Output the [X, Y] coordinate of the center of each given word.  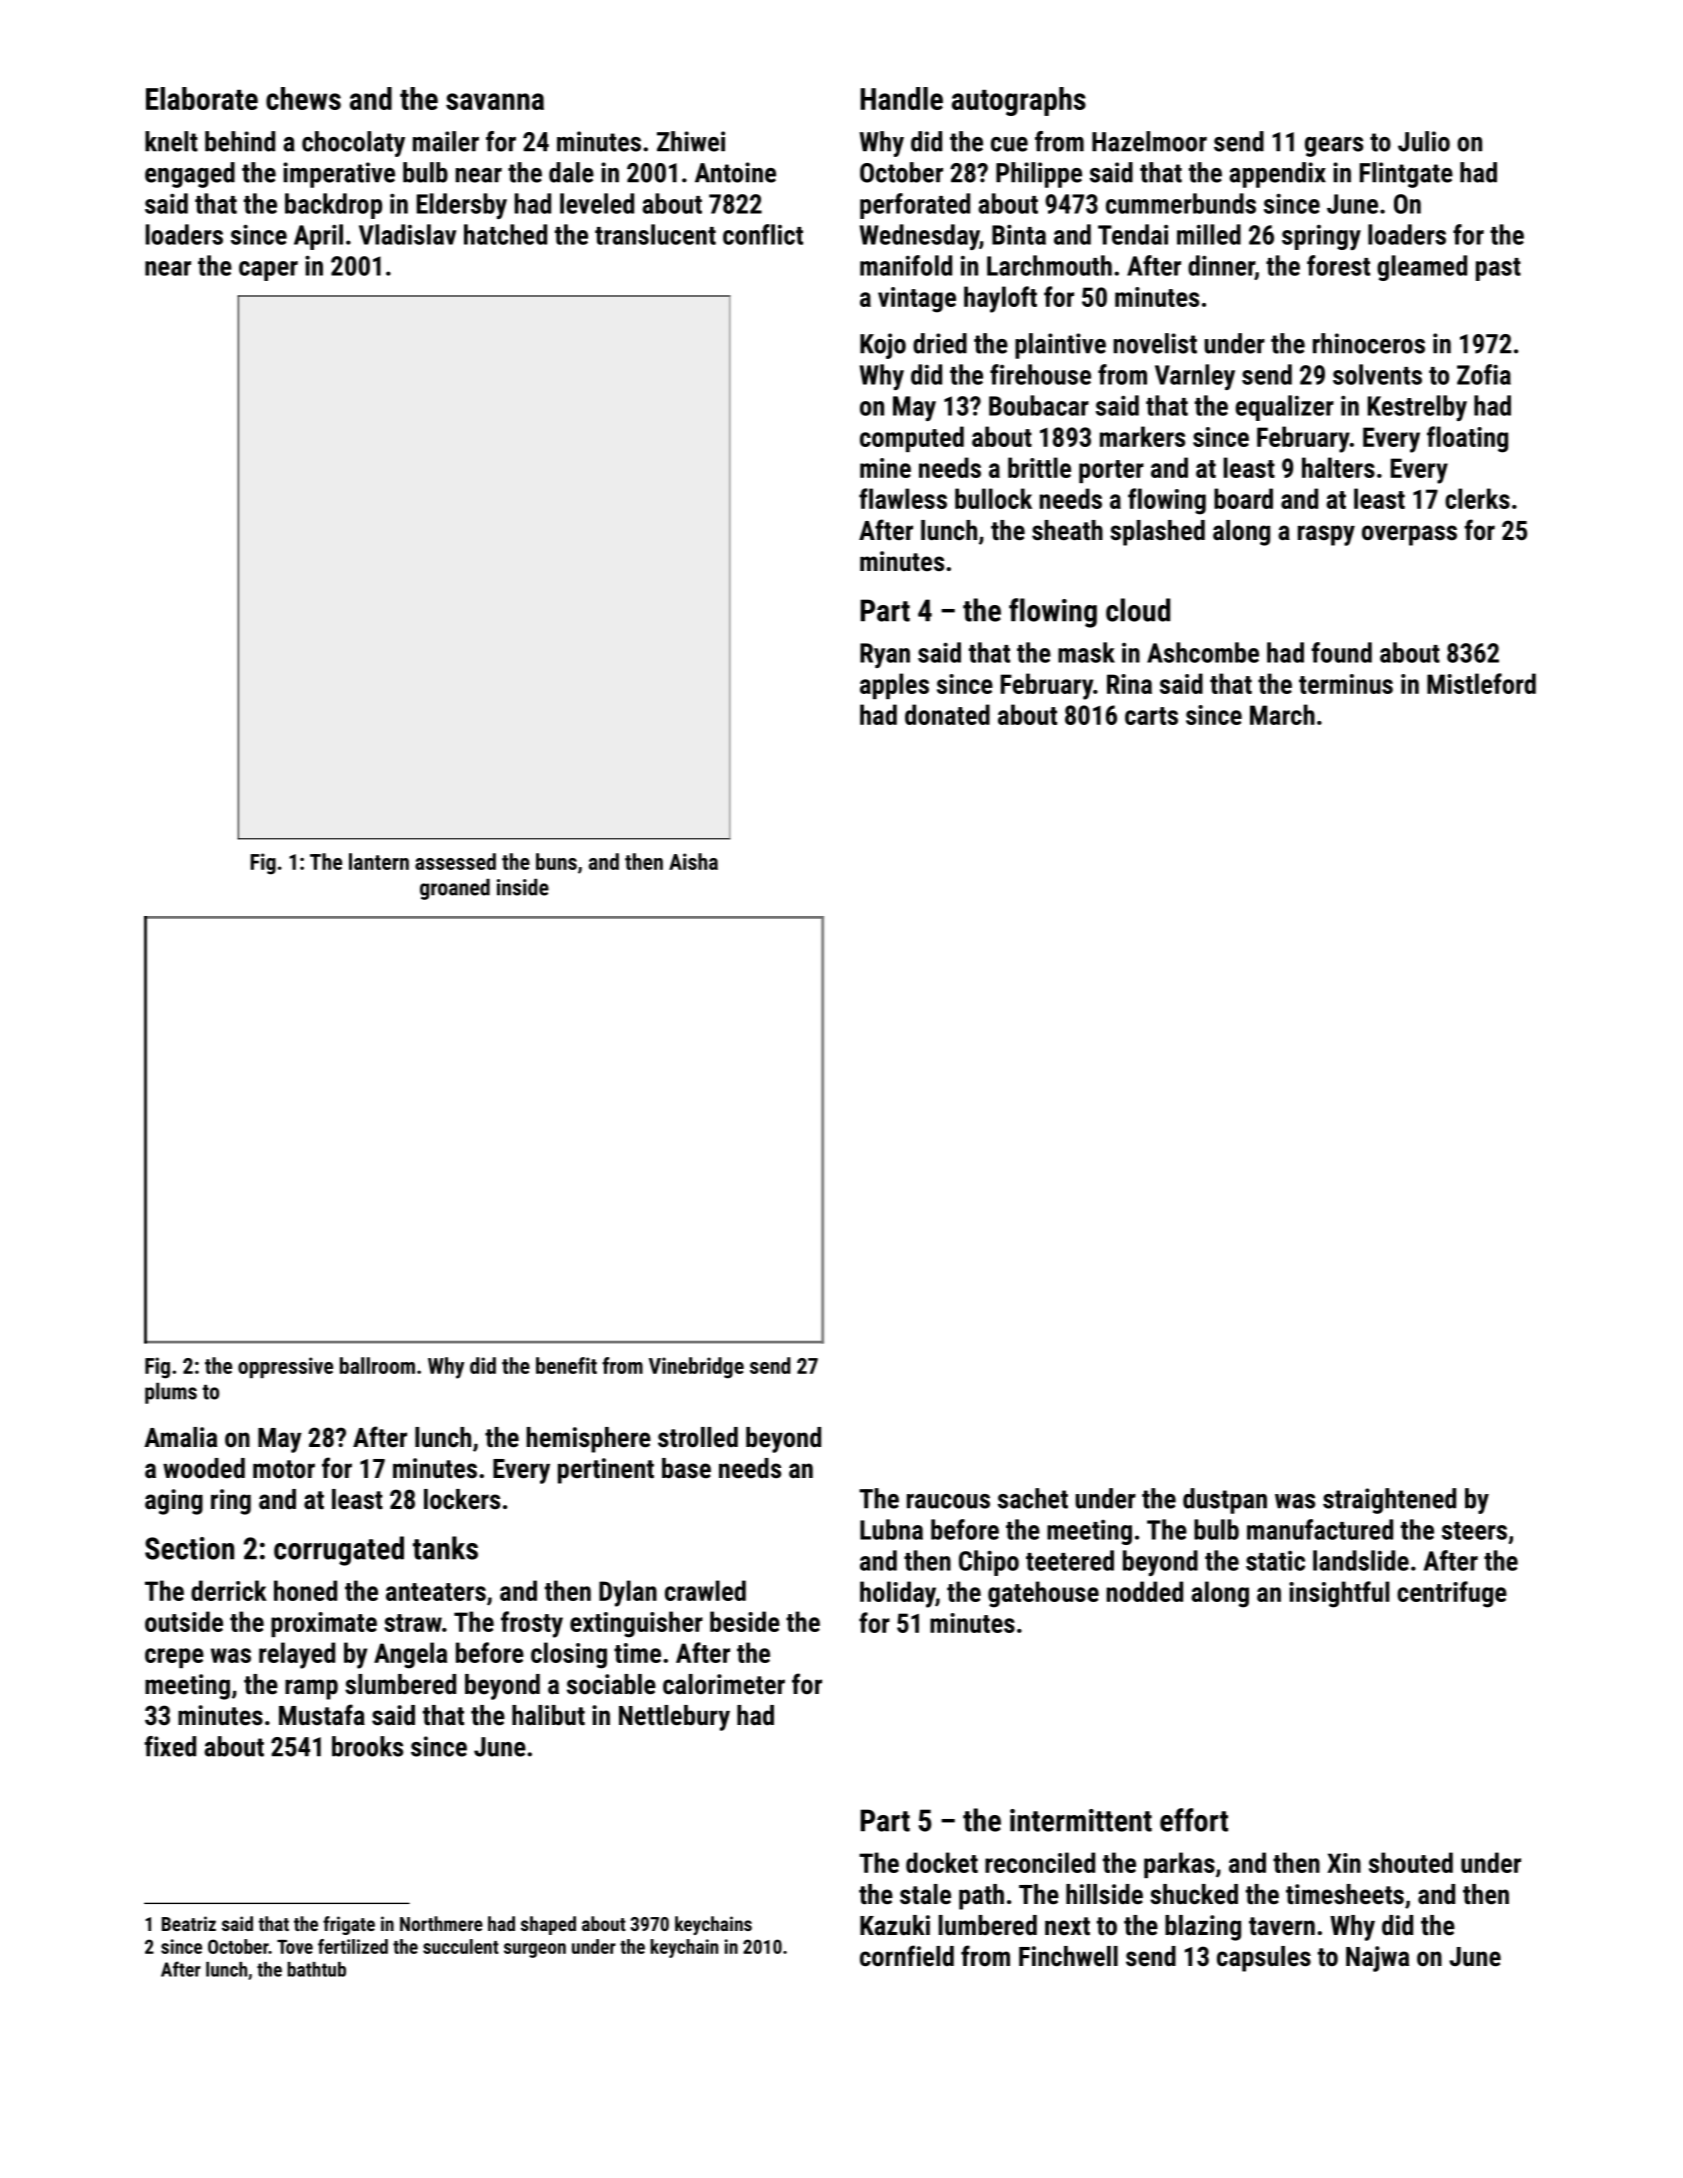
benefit [566, 1365]
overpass [1409, 535]
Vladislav [407, 234]
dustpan [1225, 1501]
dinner [1221, 265]
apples [894, 686]
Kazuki [895, 1925]
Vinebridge [696, 1368]
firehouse [1040, 374]
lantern [379, 861]
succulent [461, 1946]
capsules [1264, 1959]
